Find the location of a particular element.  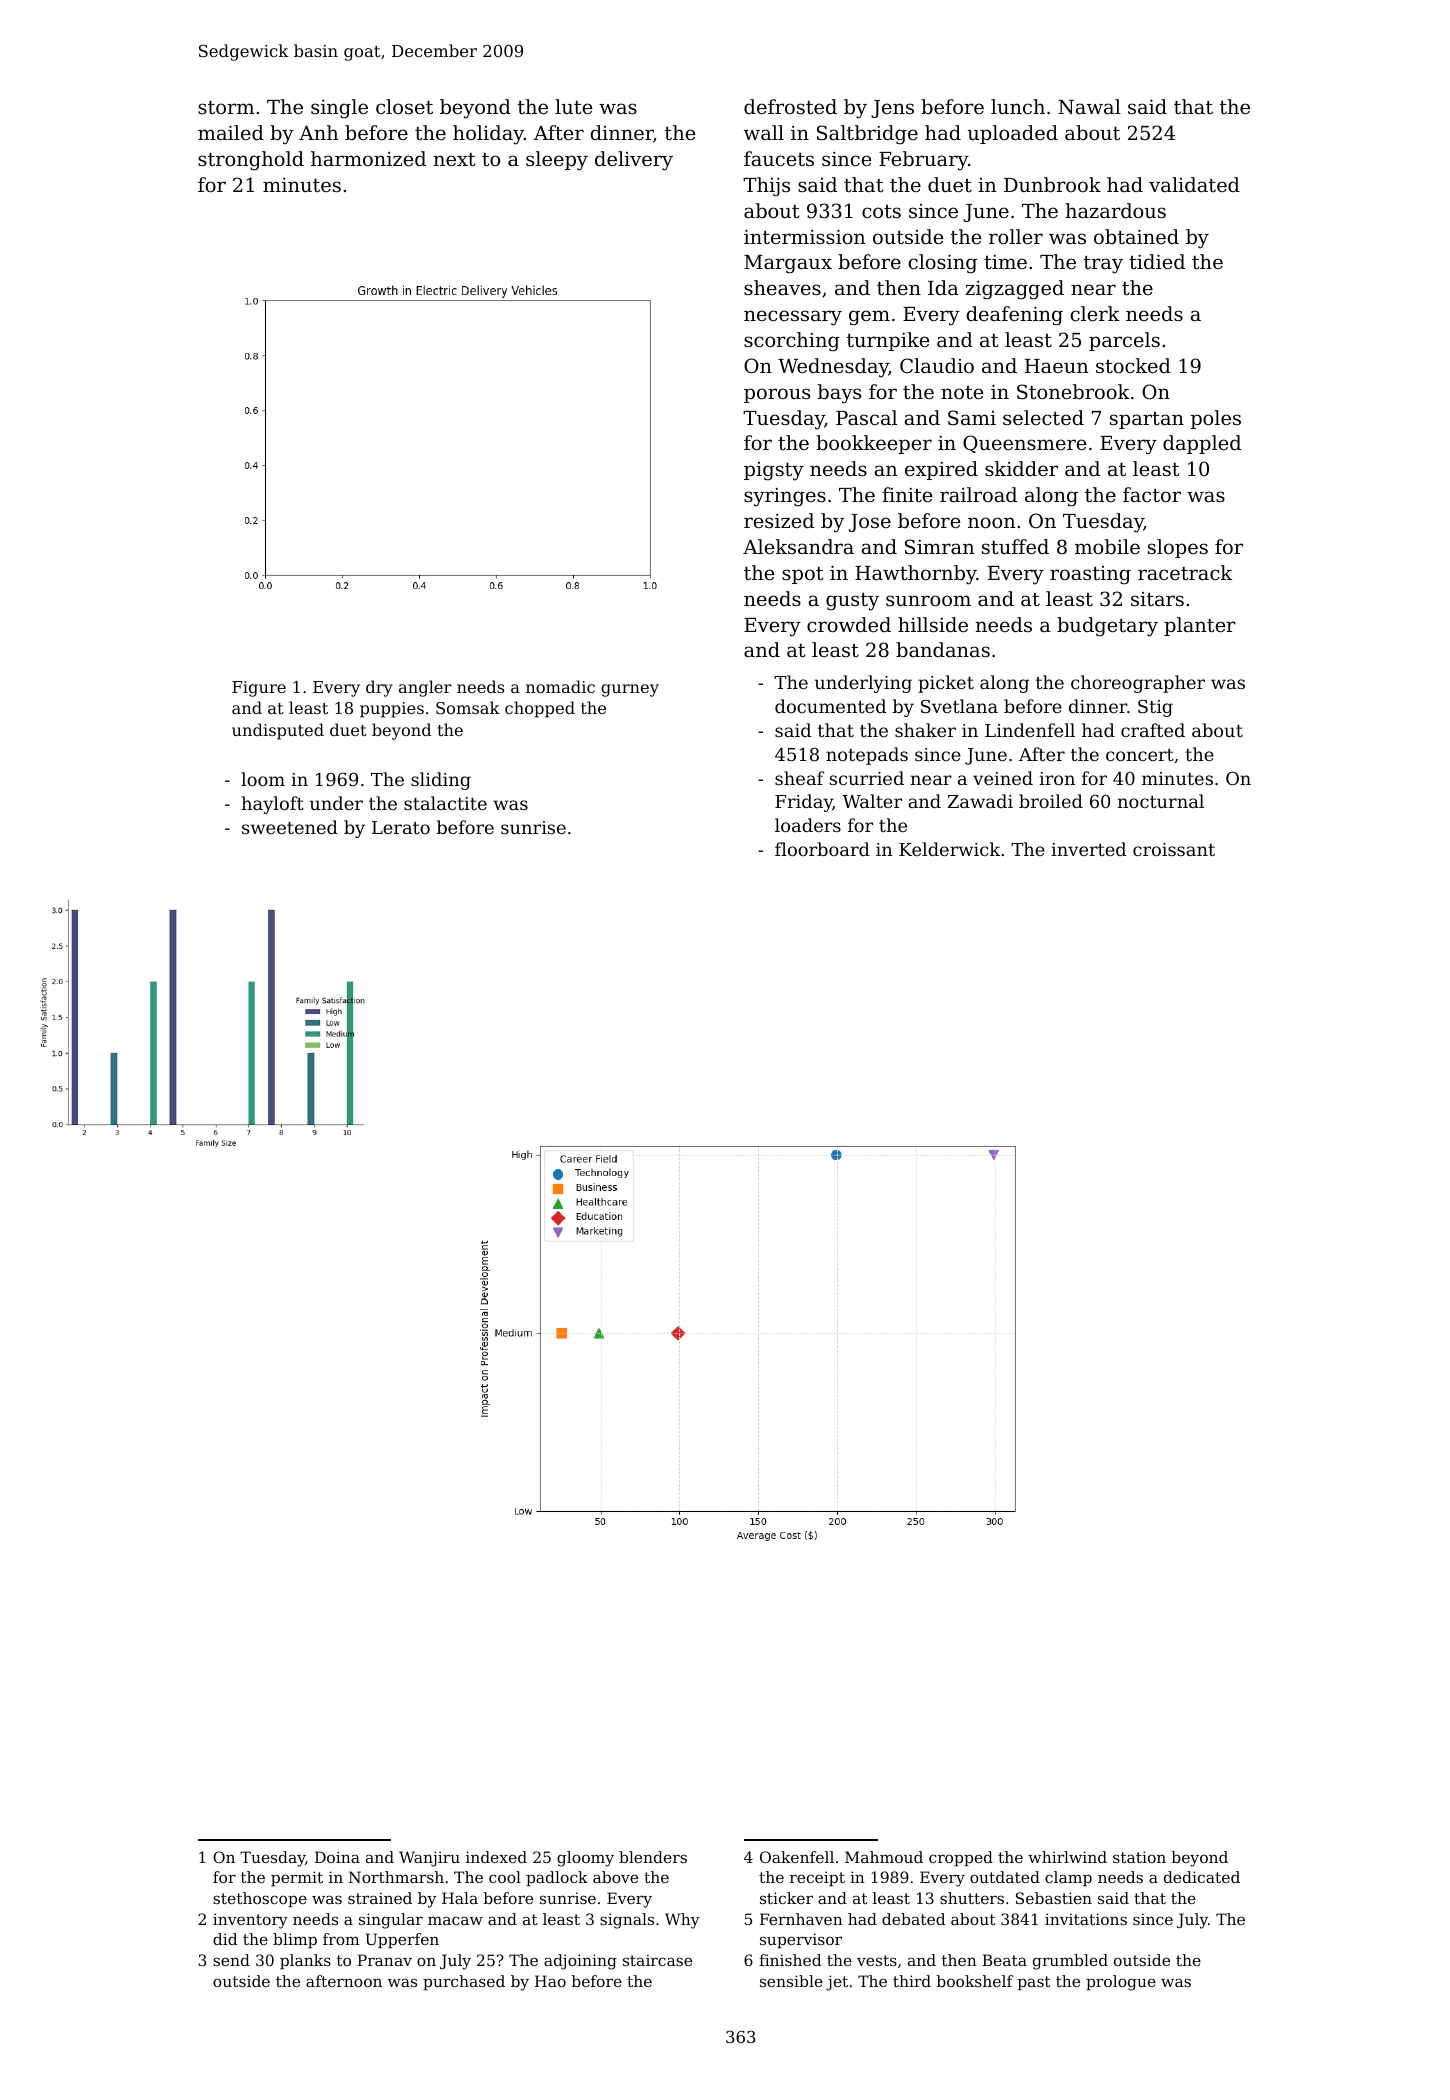

dry is located at coordinates (379, 688).
